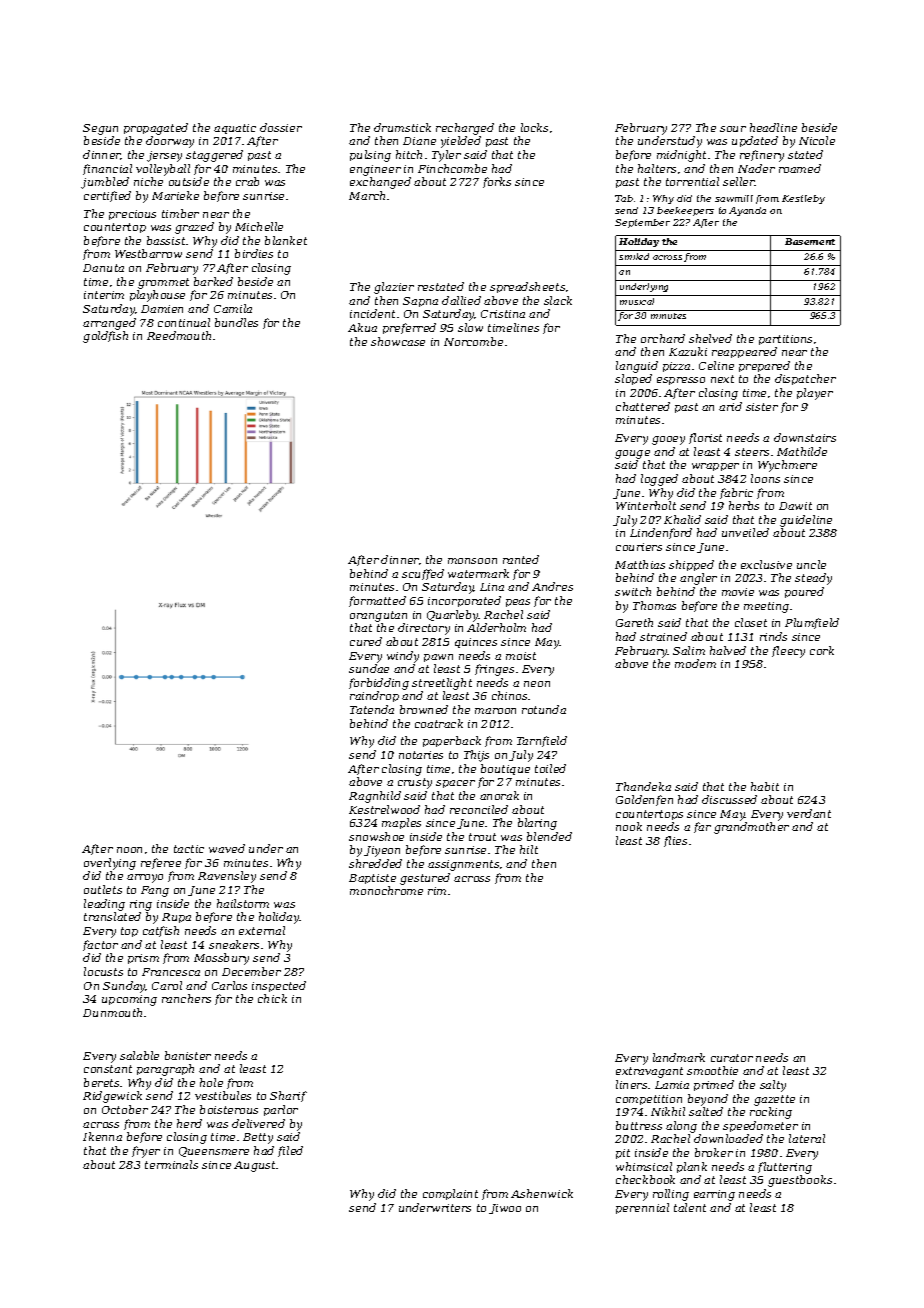  I want to click on grandmother, so click(751, 828).
